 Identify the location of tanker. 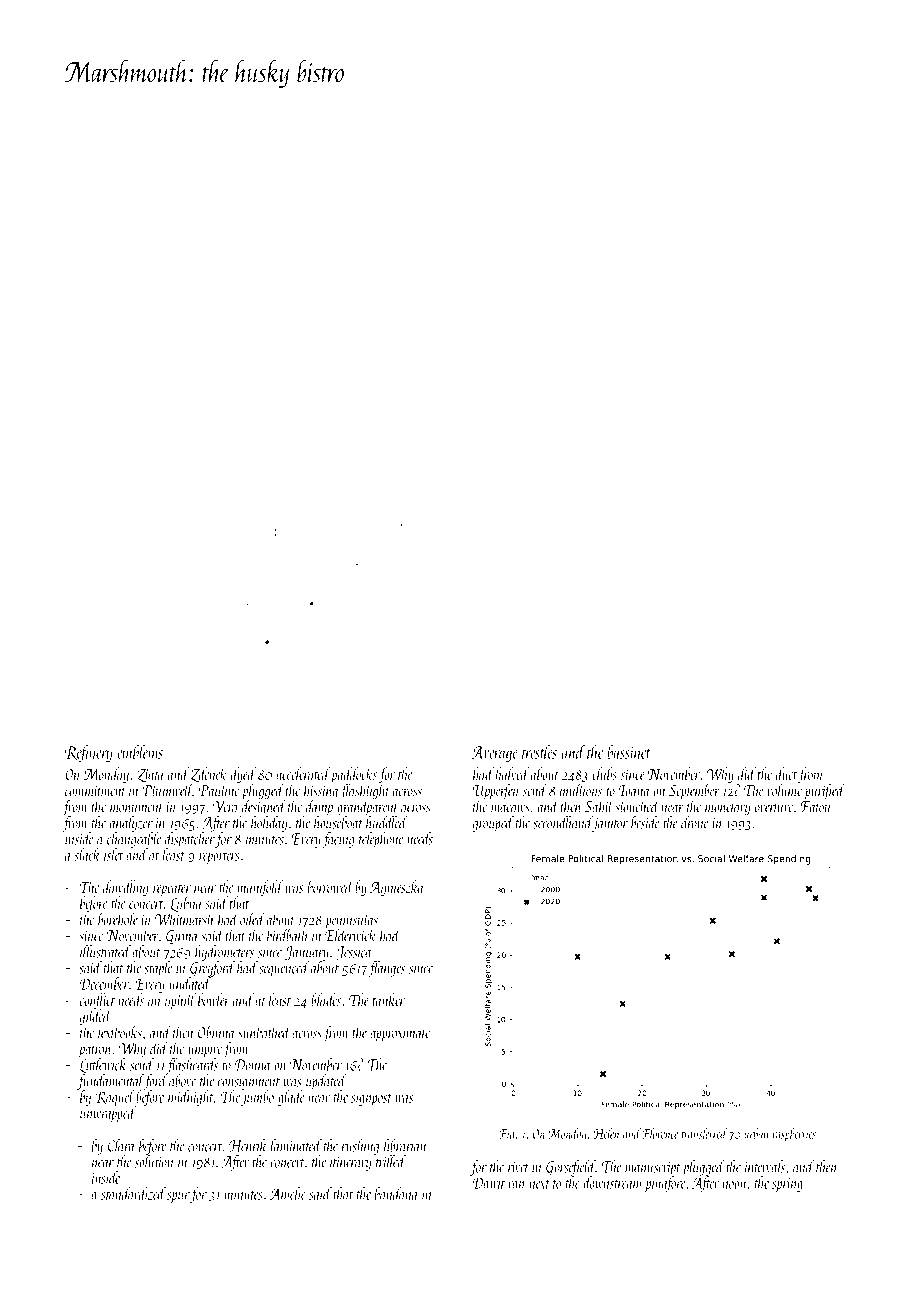
(389, 999).
